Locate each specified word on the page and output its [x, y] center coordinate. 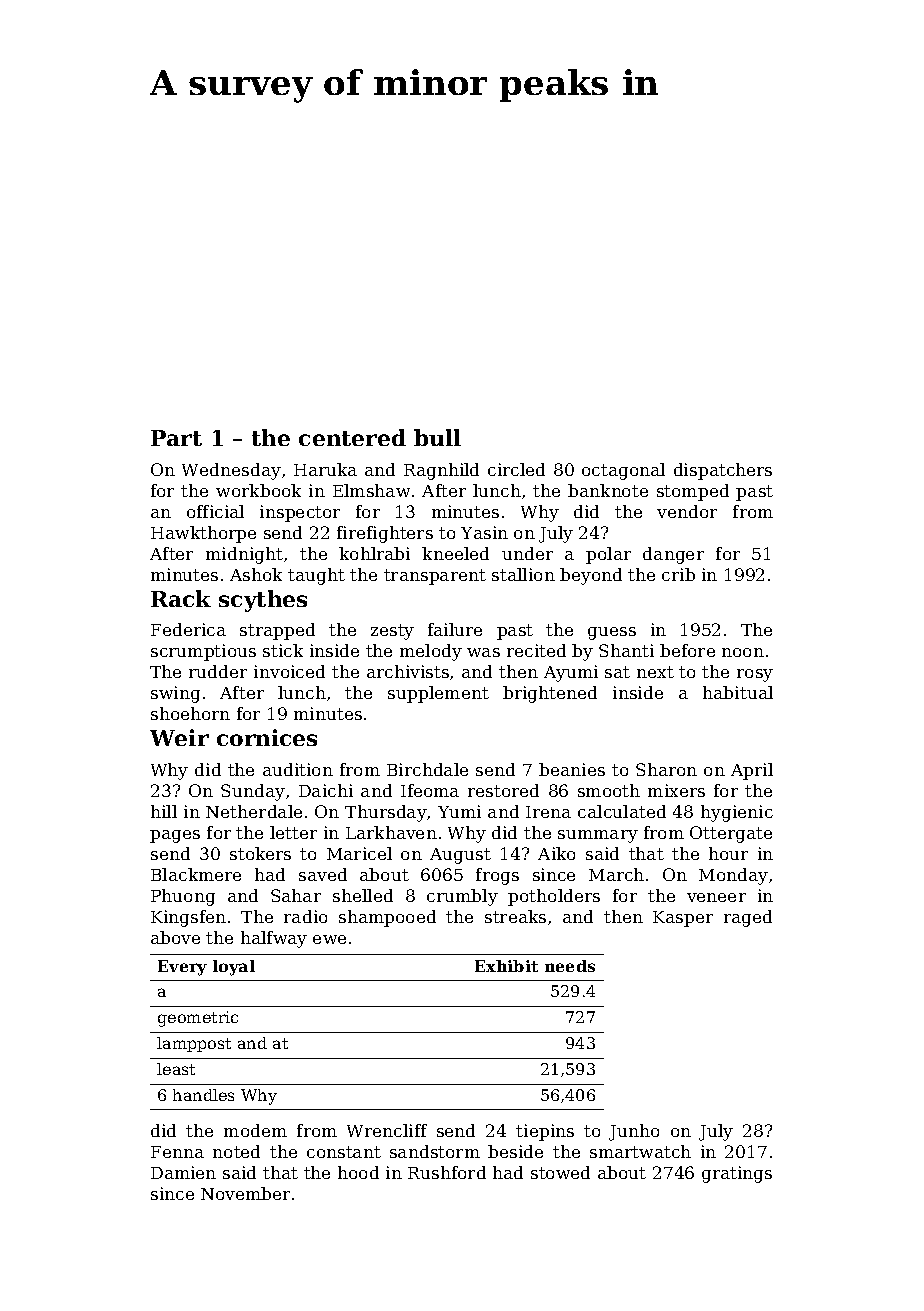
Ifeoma [430, 790]
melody [431, 652]
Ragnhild [441, 471]
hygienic [737, 813]
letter [293, 832]
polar [608, 555]
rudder [218, 671]
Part [176, 438]
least [176, 1069]
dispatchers [723, 471]
